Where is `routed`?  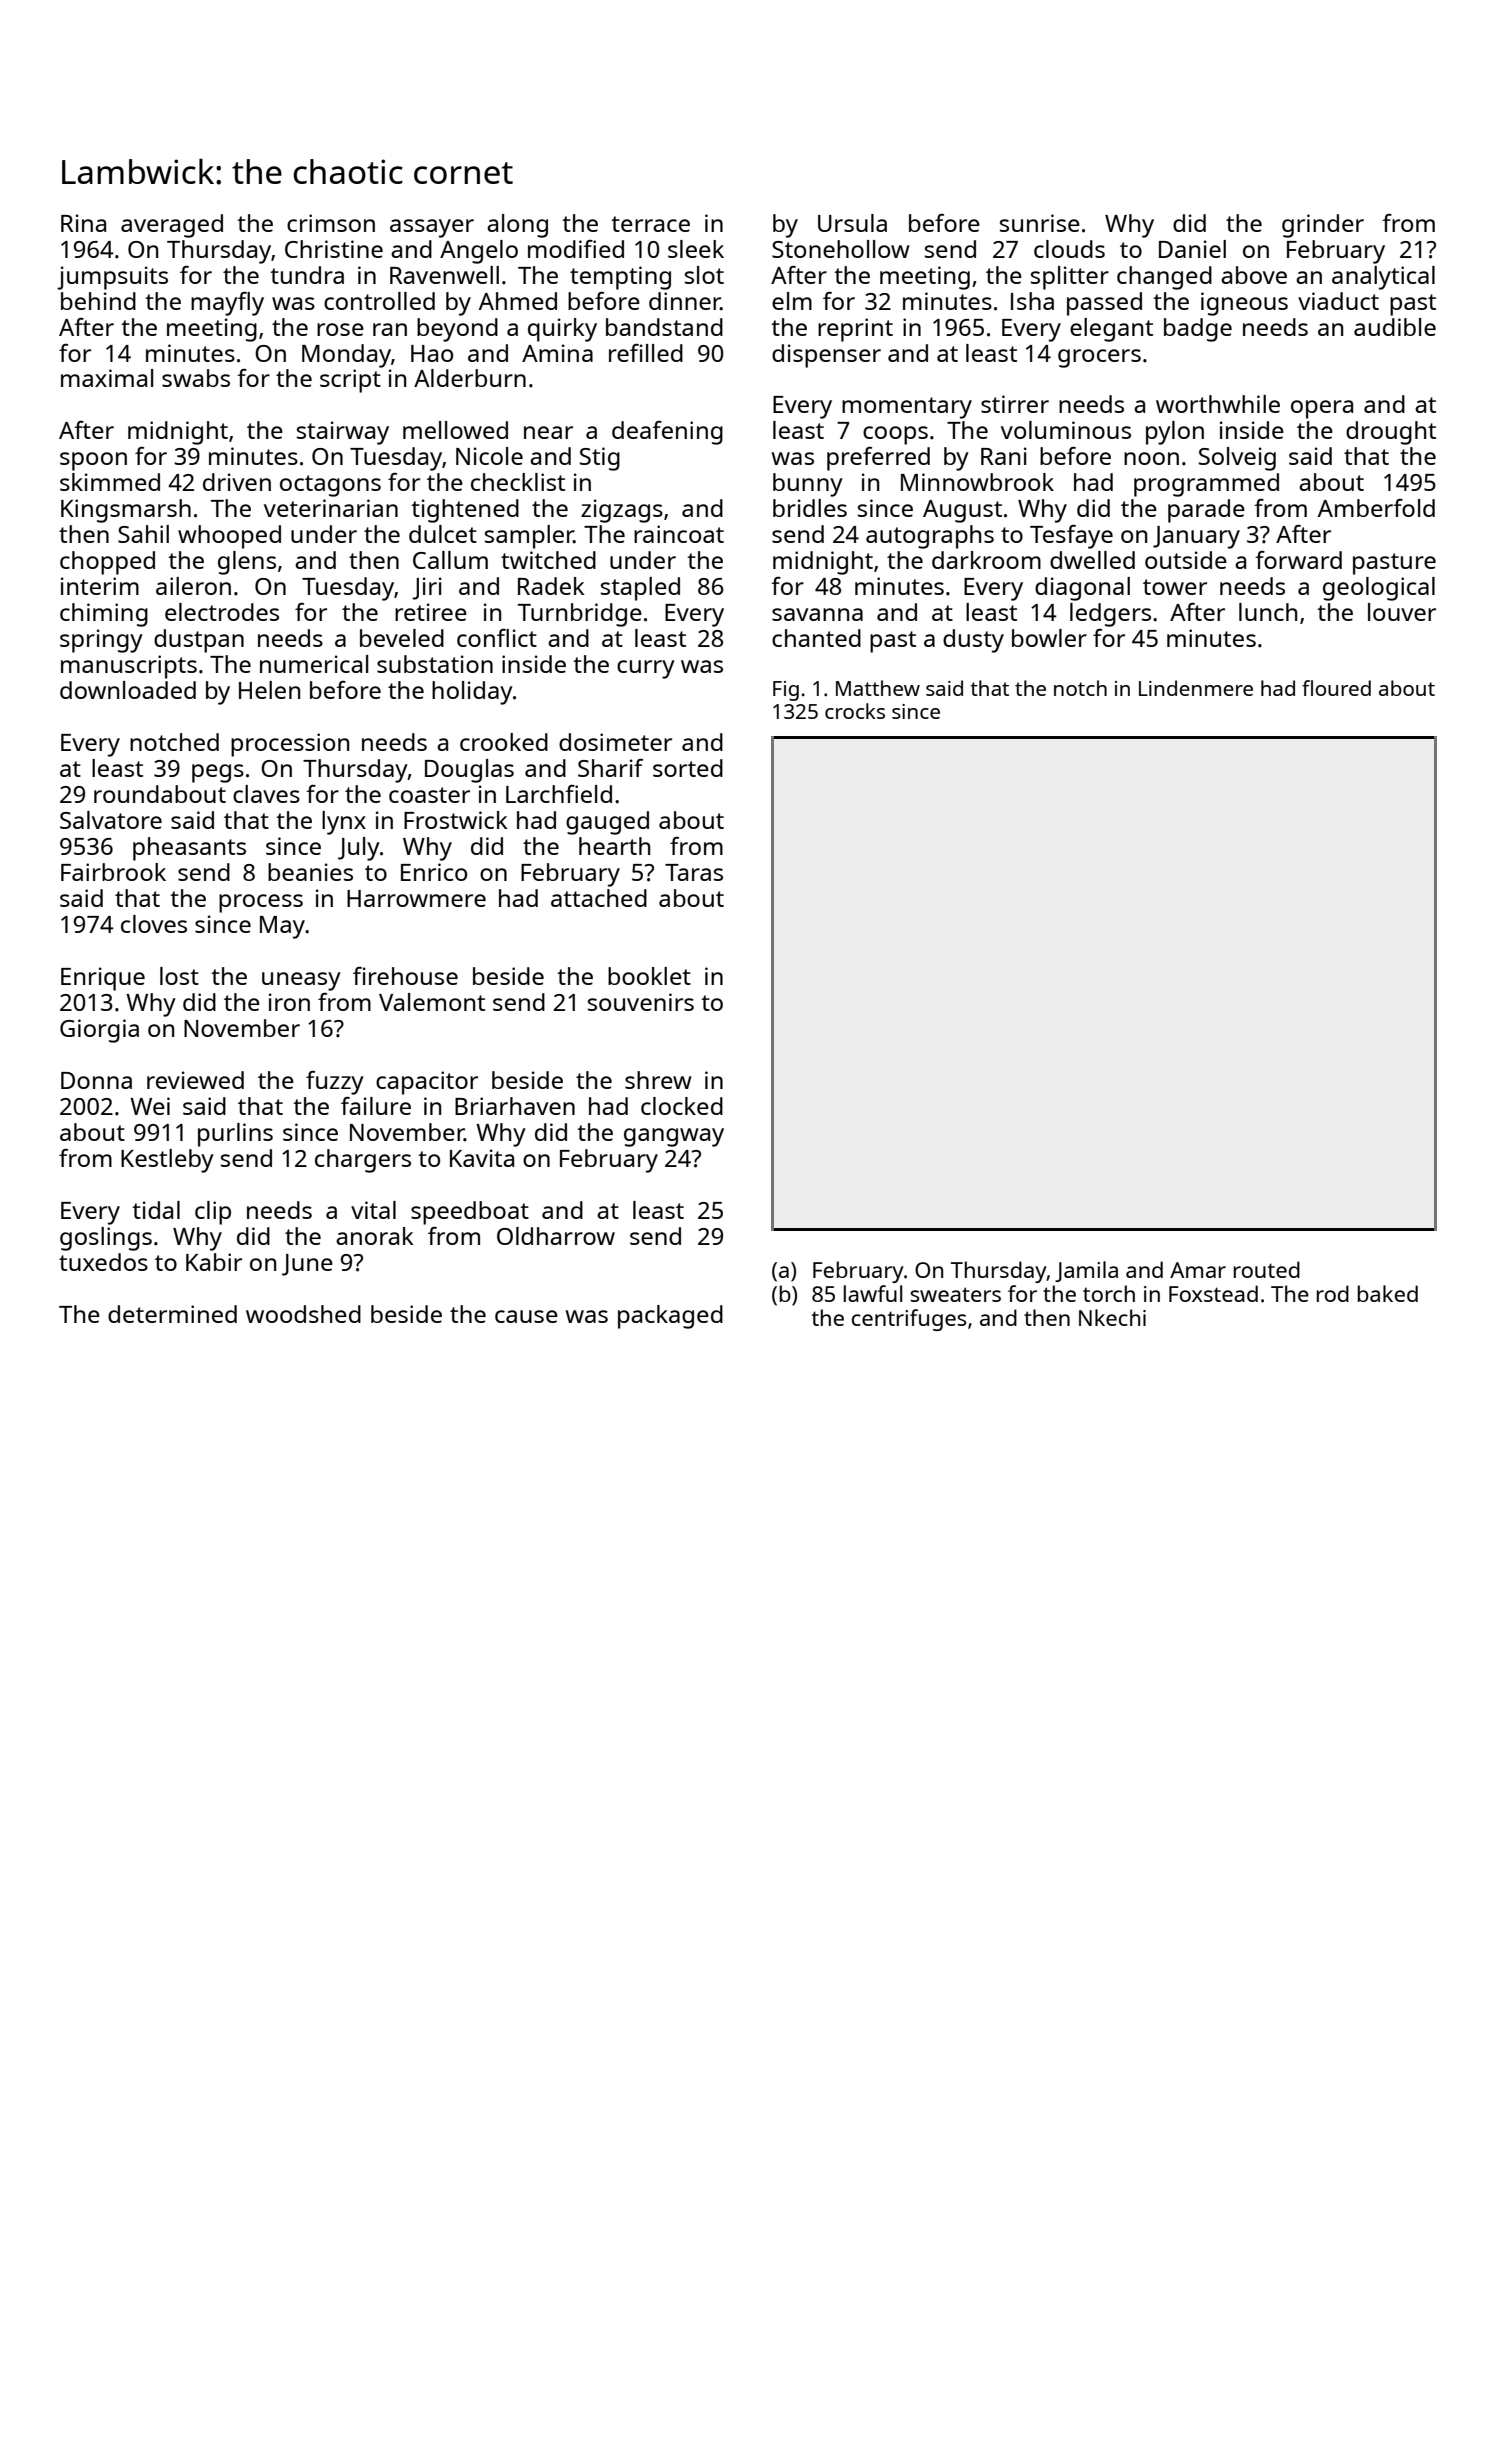
routed is located at coordinates (1267, 1269).
